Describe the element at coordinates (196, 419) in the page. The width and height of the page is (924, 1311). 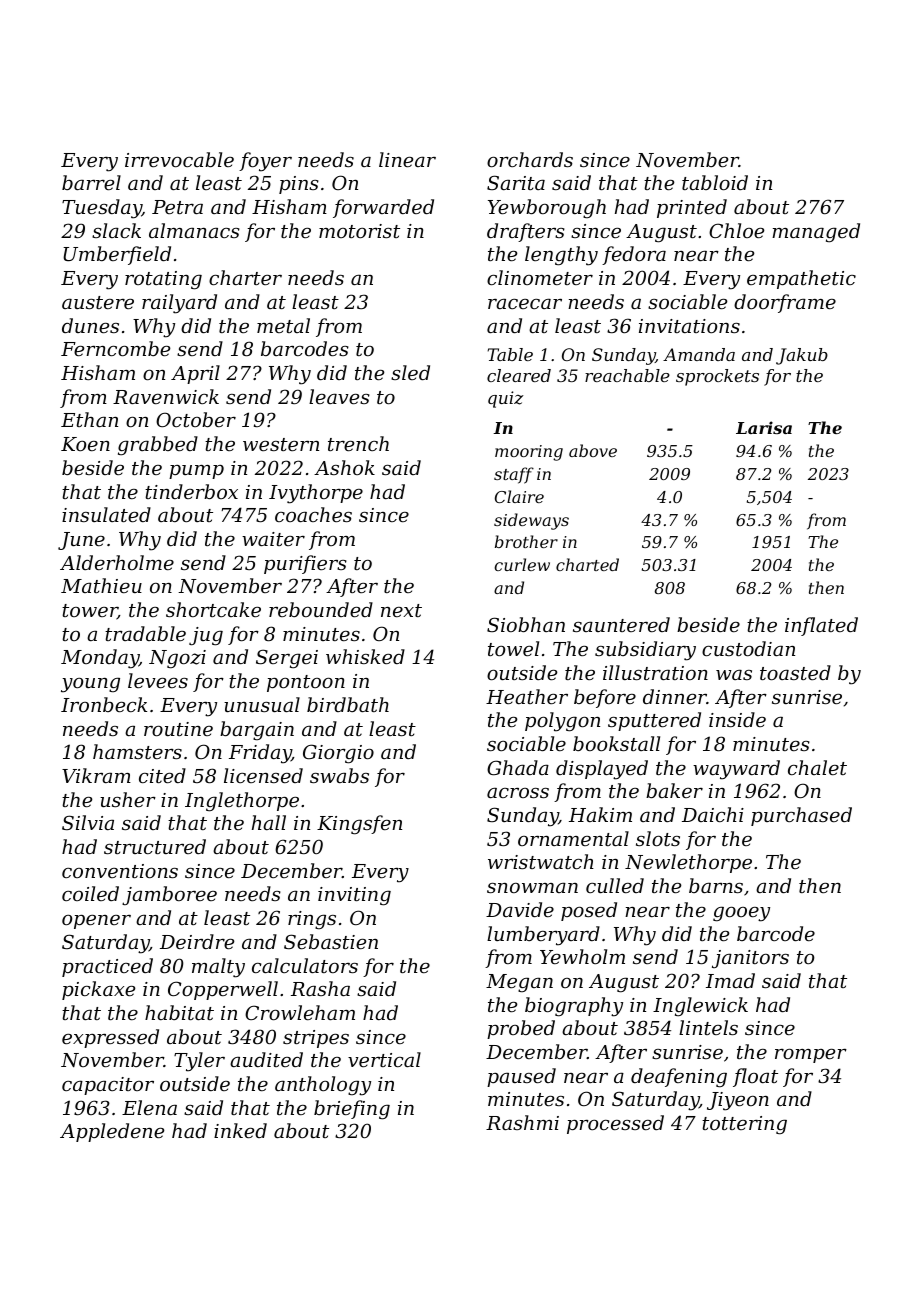
I see `October` at that location.
